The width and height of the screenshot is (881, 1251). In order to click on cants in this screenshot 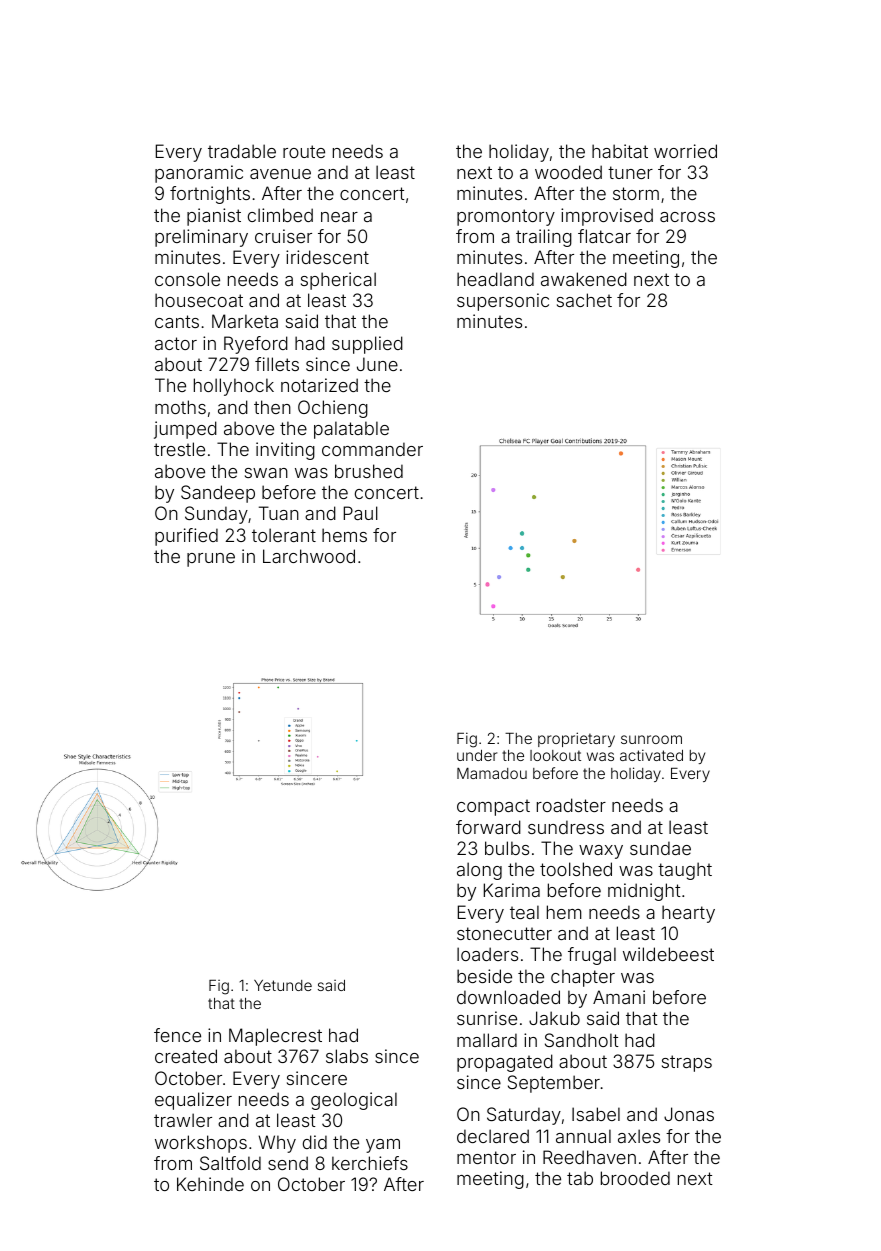, I will do `click(177, 321)`.
